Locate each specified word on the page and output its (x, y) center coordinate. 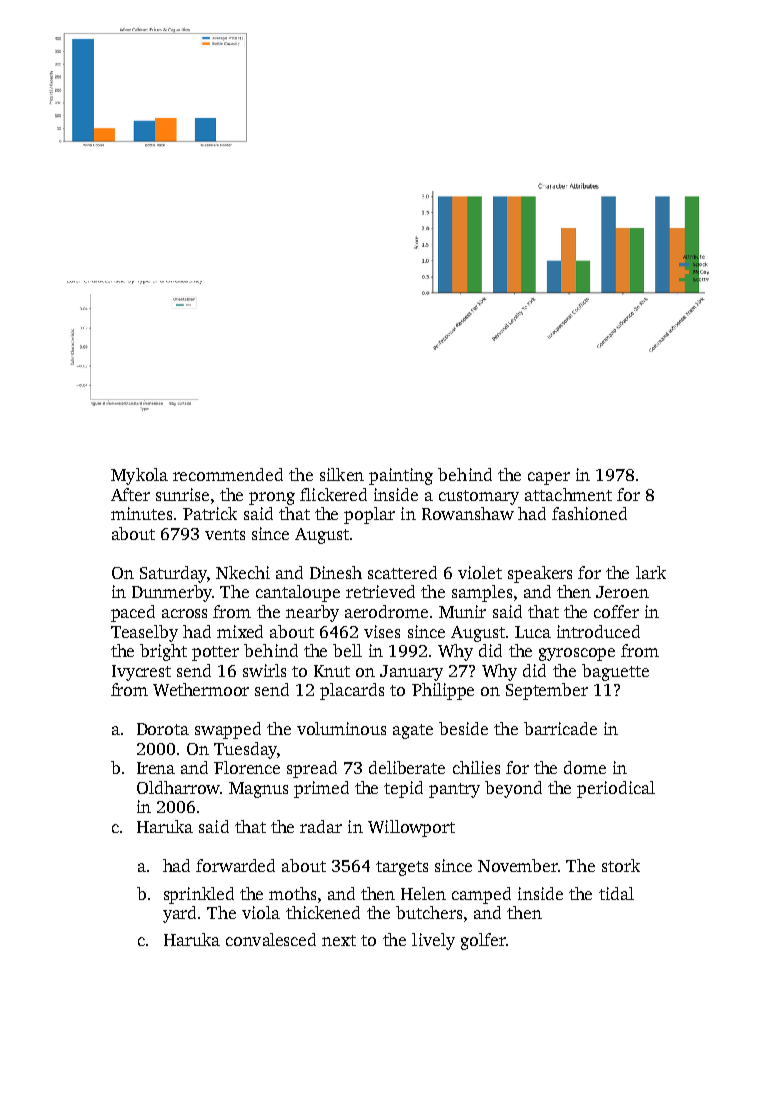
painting (401, 476)
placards (352, 691)
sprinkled (199, 895)
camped (481, 895)
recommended (228, 474)
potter (215, 653)
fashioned (589, 513)
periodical (616, 789)
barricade (560, 728)
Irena (156, 768)
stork (621, 865)
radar (321, 826)
